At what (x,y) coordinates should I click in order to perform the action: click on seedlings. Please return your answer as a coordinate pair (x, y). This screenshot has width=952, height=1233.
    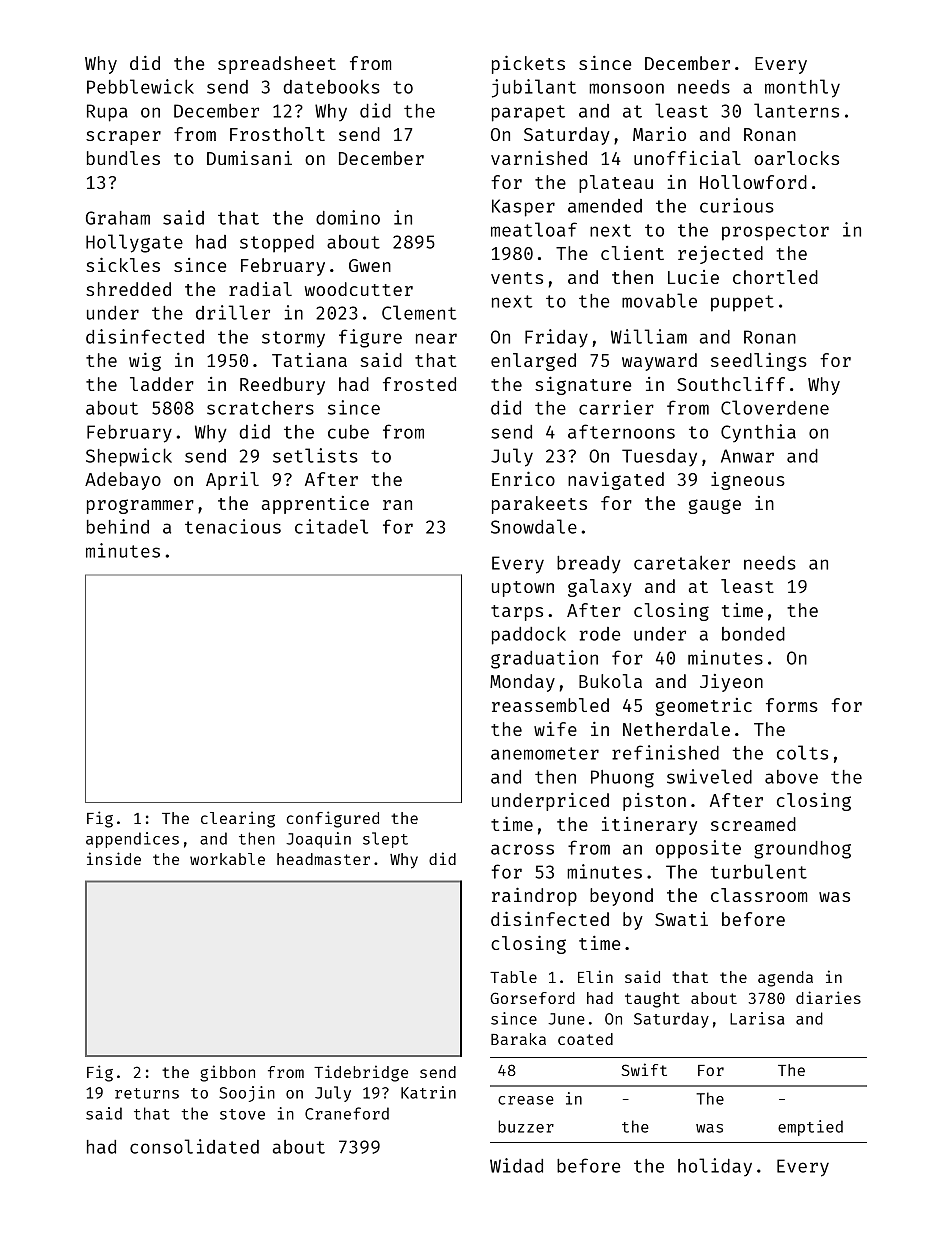
    Looking at the image, I should click on (759, 362).
